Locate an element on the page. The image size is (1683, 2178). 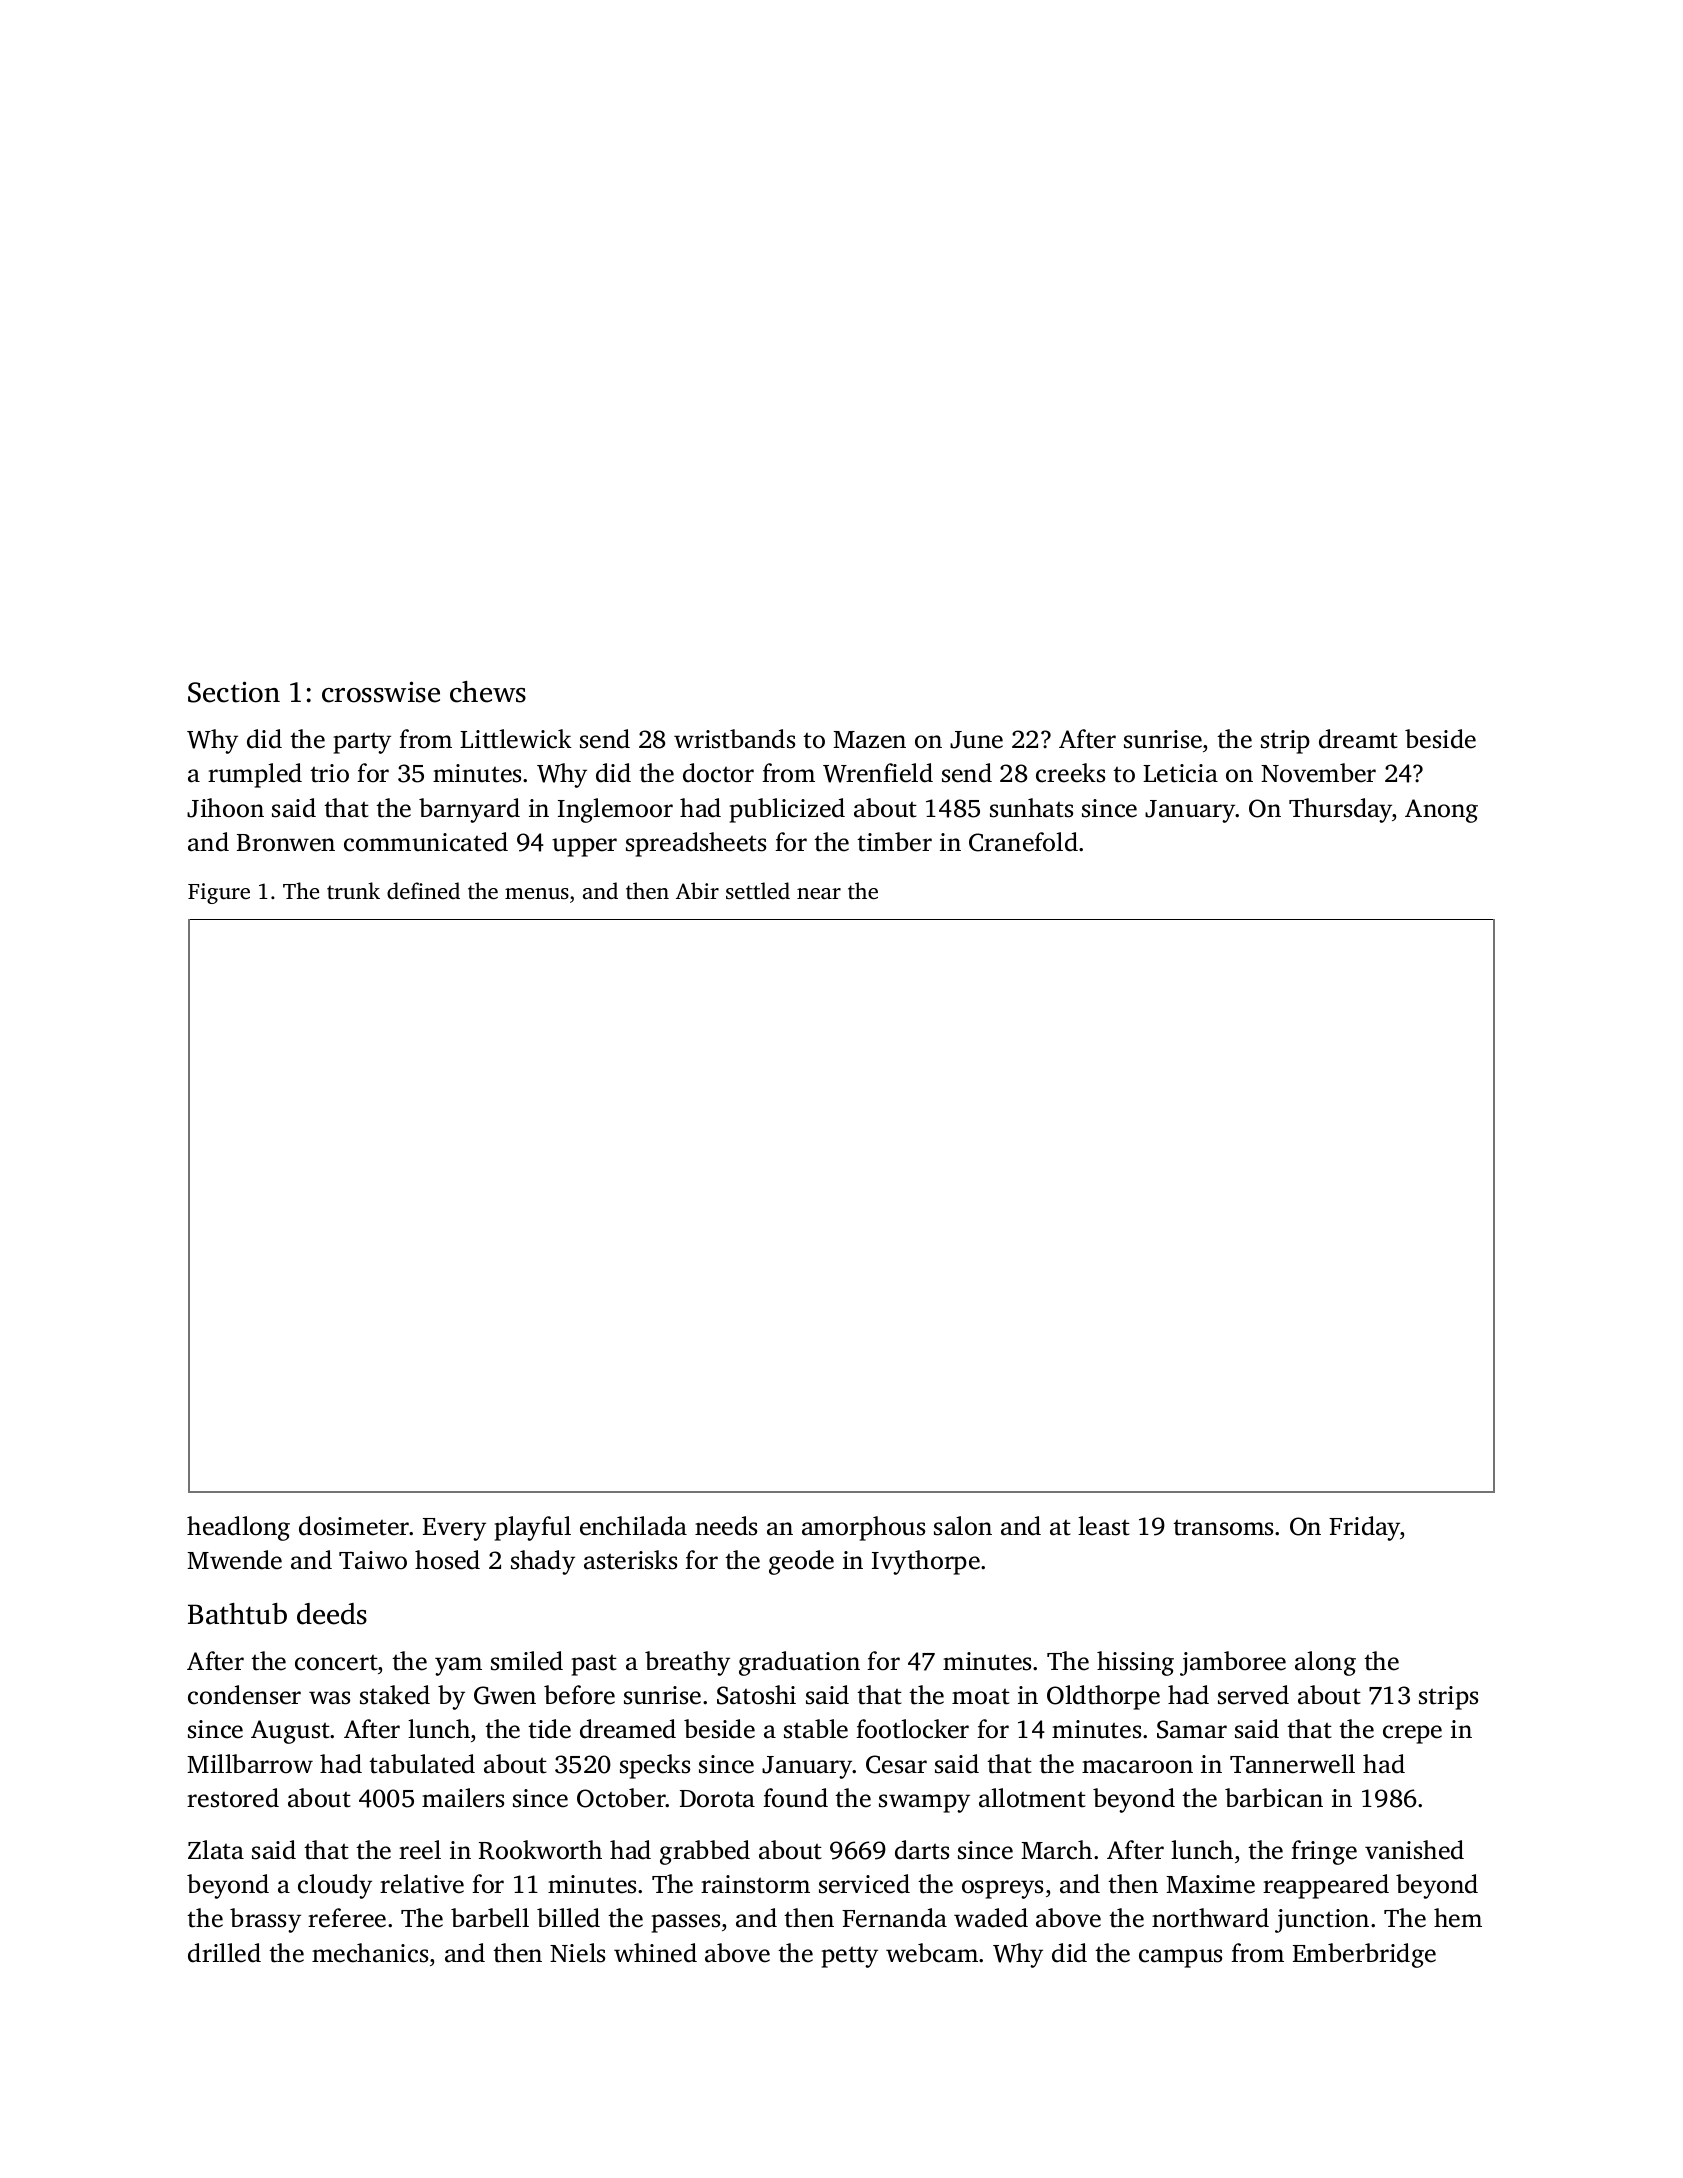
Thursday is located at coordinates (1341, 810).
